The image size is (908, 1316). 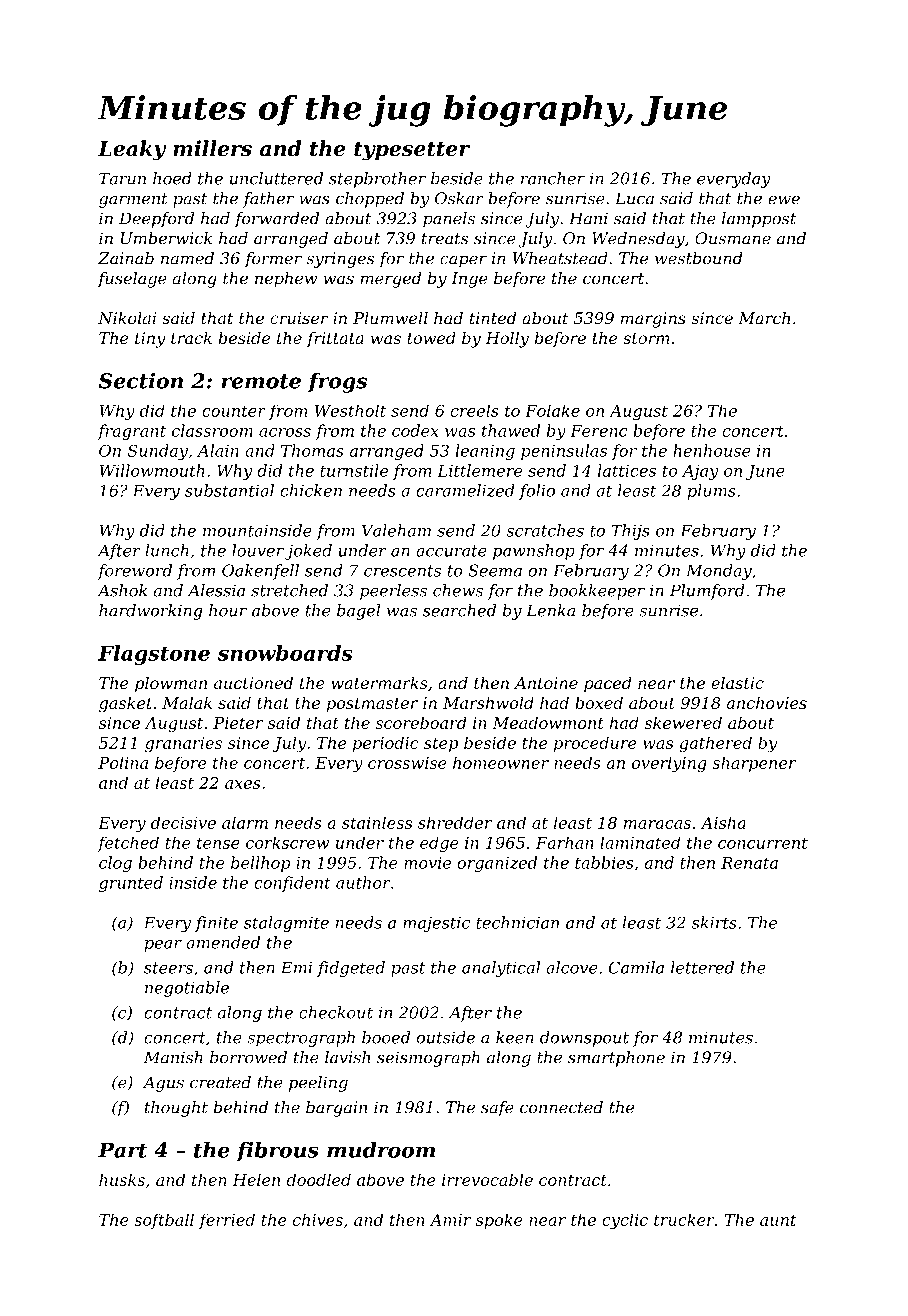 What do you see at coordinates (234, 411) in the image?
I see `counter` at bounding box center [234, 411].
